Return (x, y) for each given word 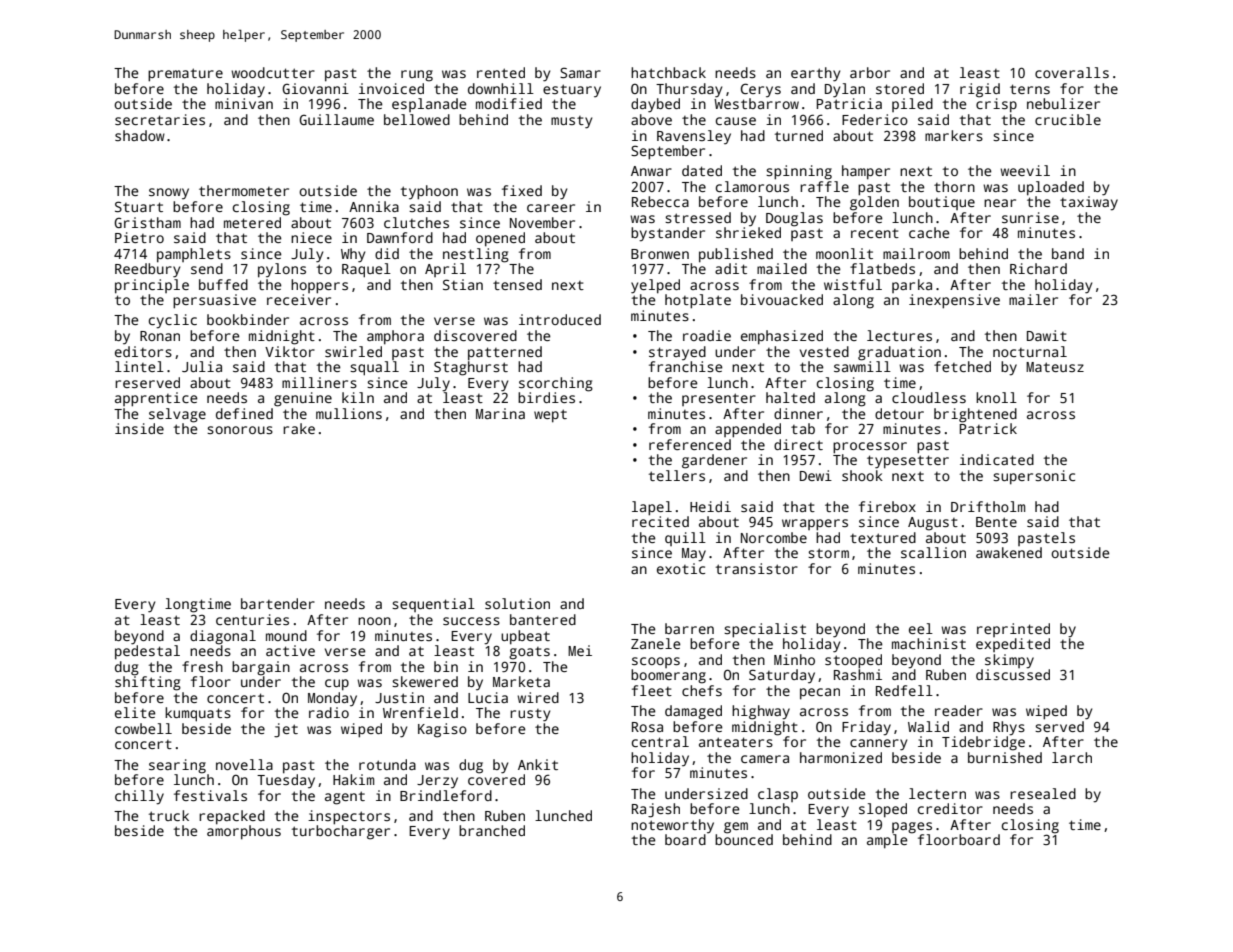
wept (550, 416)
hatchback (668, 72)
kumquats (198, 714)
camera (765, 759)
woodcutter (273, 72)
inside (139, 428)
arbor (870, 72)
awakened (1009, 552)
